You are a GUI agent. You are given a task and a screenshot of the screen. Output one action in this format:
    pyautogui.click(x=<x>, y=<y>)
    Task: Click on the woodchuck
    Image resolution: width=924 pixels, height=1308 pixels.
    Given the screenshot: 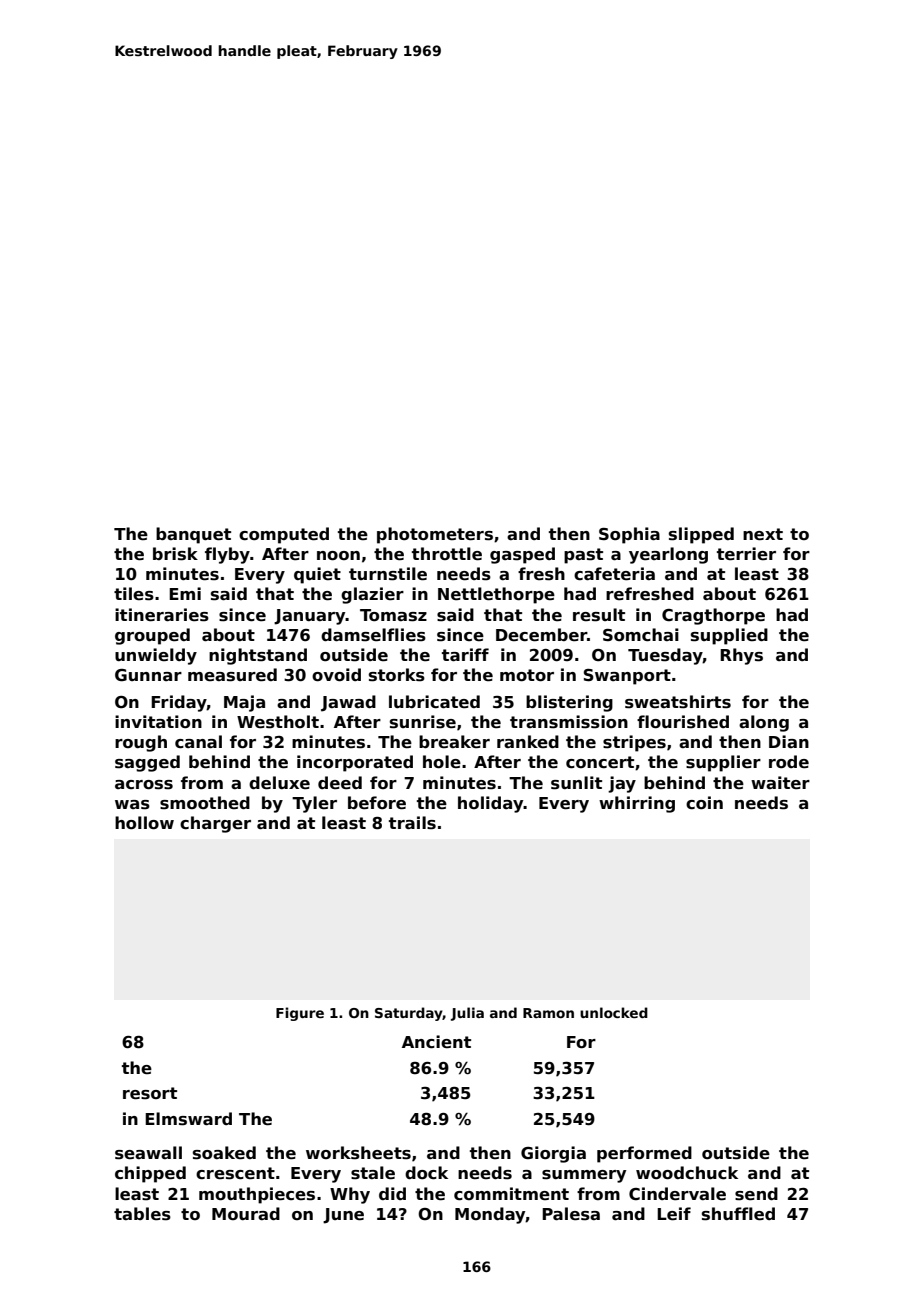 What is the action you would take?
    pyautogui.click(x=687, y=1173)
